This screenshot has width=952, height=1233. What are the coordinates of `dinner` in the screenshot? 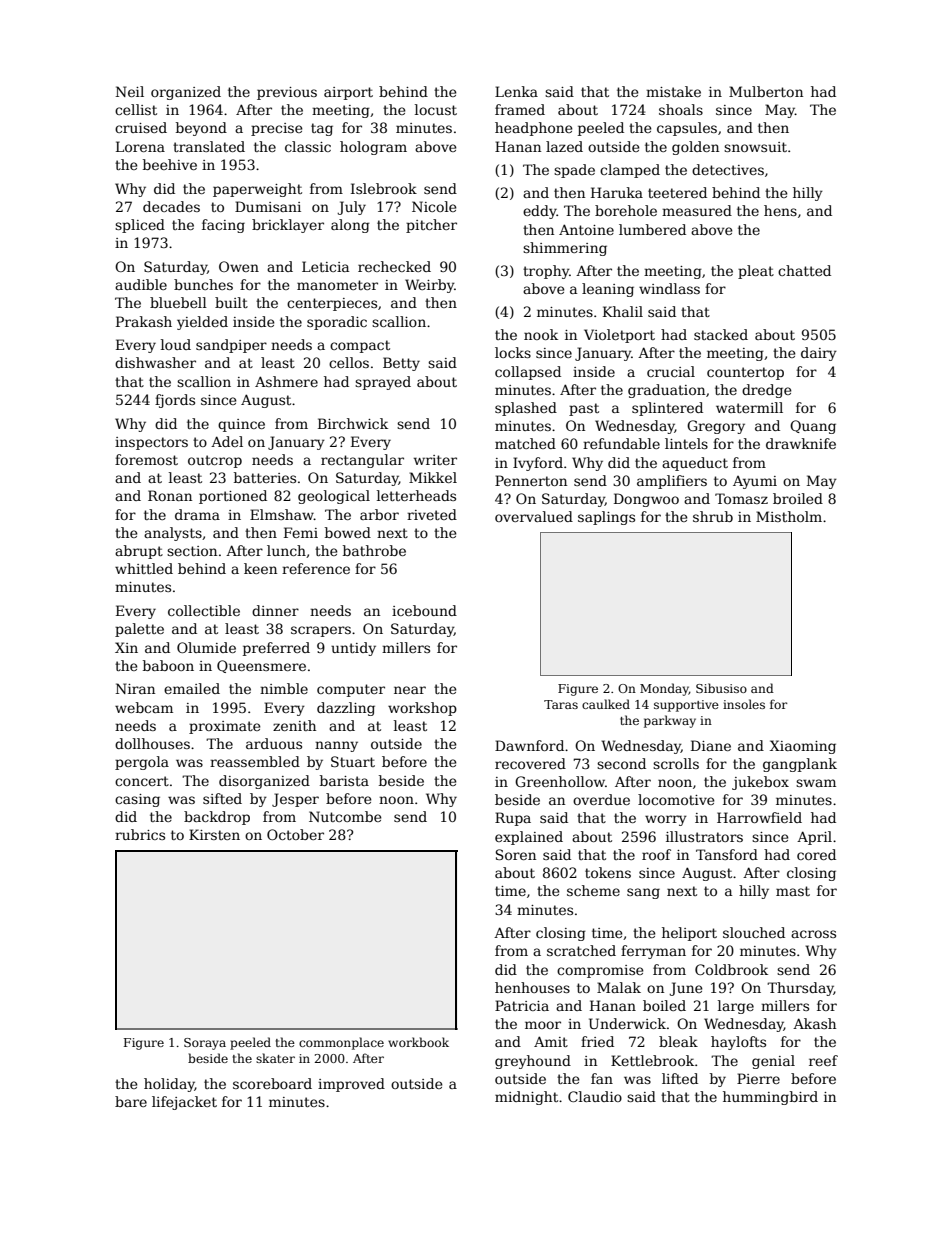 It's located at (275, 610).
